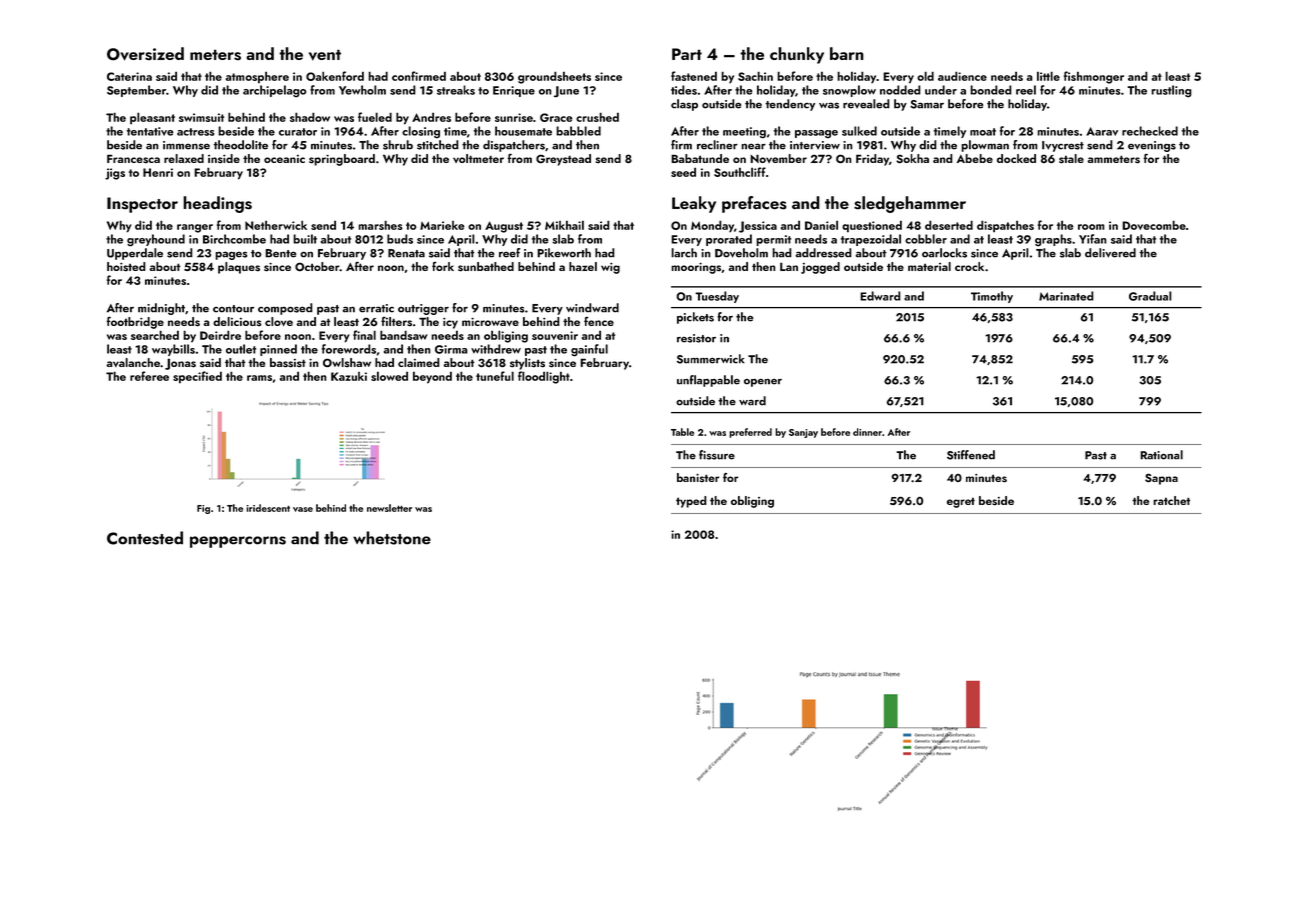 The image size is (1308, 924). Describe the element at coordinates (155, 335) in the screenshot. I see `searched` at that location.
